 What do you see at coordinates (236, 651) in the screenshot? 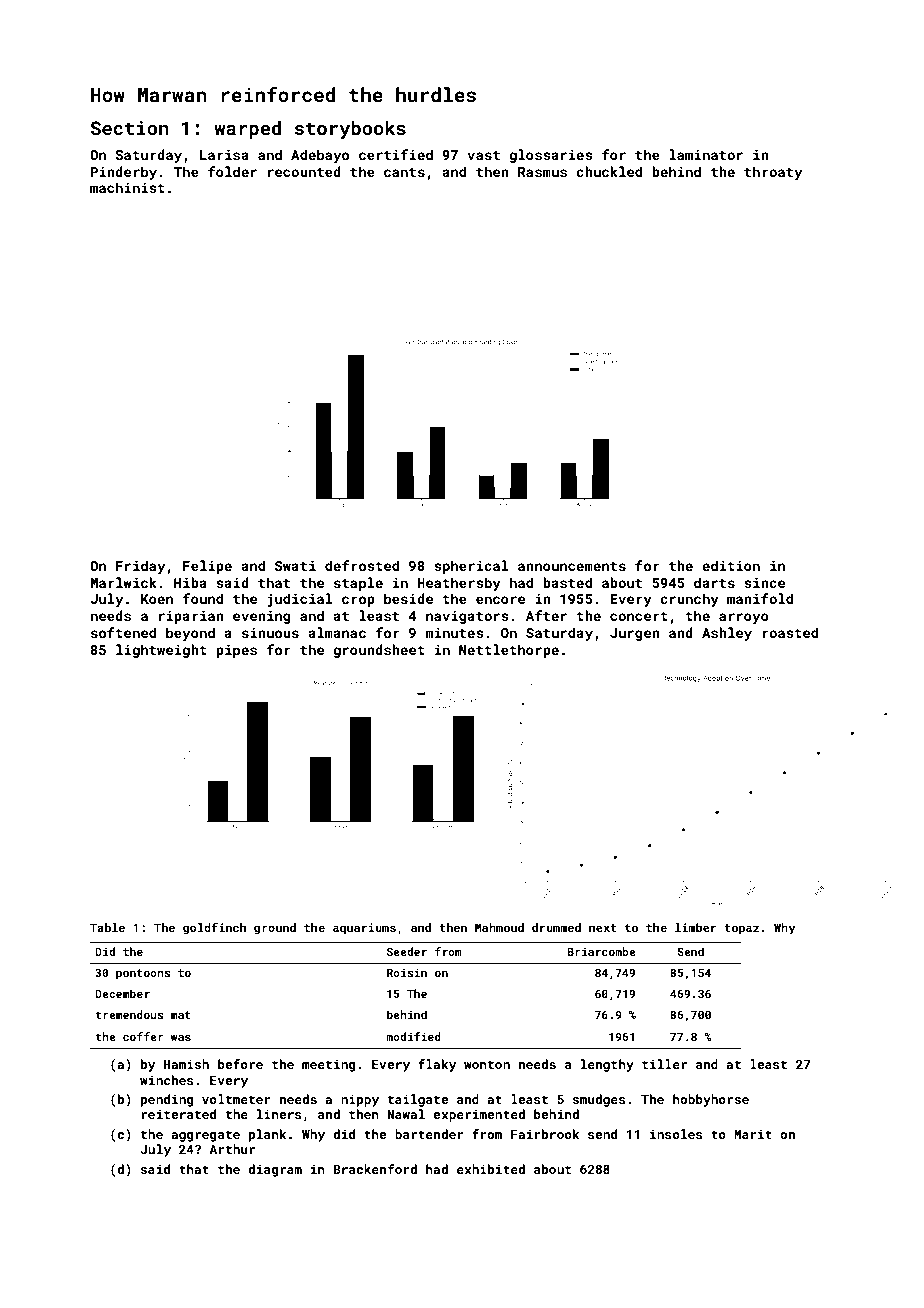
I see `pipes` at bounding box center [236, 651].
